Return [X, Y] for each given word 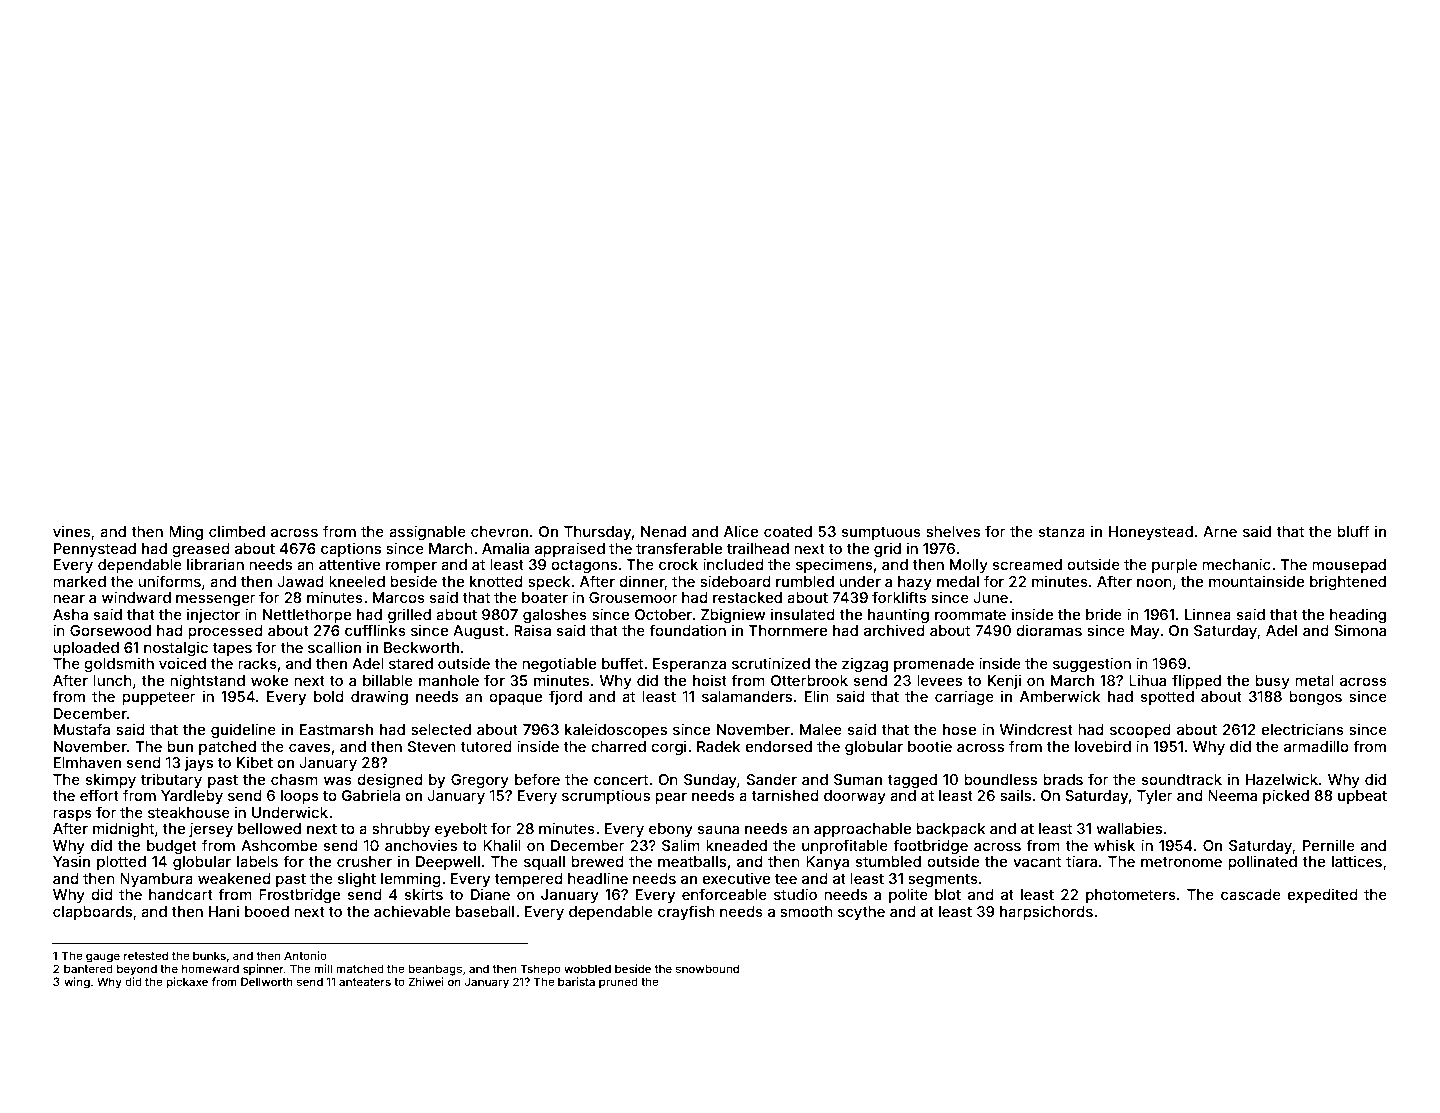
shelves [953, 531]
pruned [618, 983]
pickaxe [187, 983]
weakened [234, 878]
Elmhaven [87, 762]
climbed [237, 531]
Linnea [1208, 614]
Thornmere [788, 630]
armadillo [1316, 746]
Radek [719, 746]
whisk [1114, 845]
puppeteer [158, 698]
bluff [1353, 531]
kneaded [736, 845]
